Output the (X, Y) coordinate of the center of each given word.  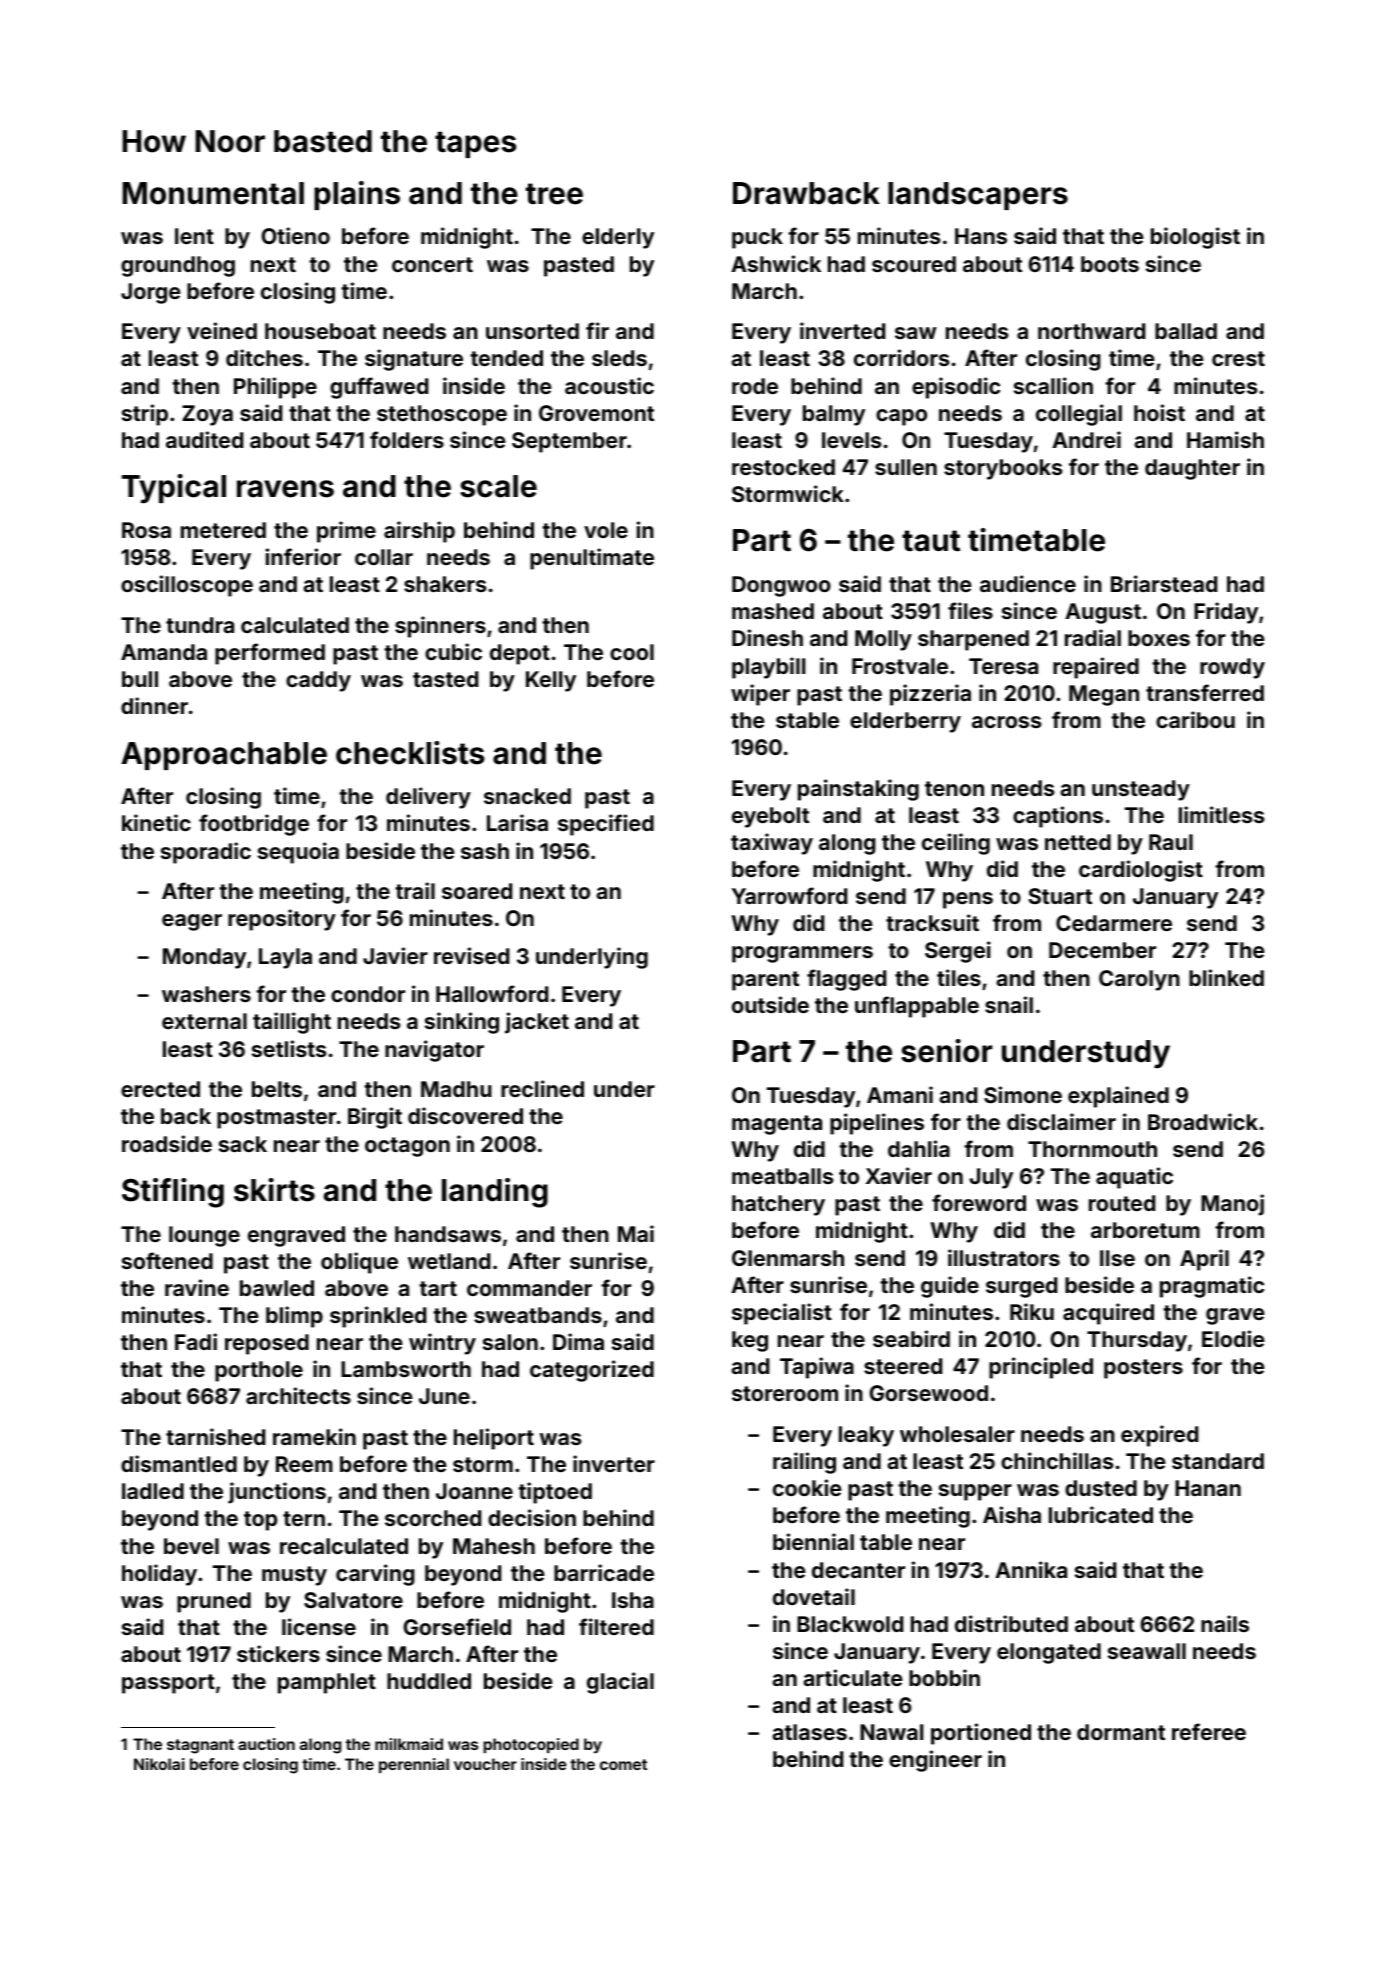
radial (1093, 637)
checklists (410, 753)
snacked (527, 796)
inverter (614, 1463)
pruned (214, 1602)
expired (1159, 1436)
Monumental (213, 193)
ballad (1186, 331)
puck (757, 238)
